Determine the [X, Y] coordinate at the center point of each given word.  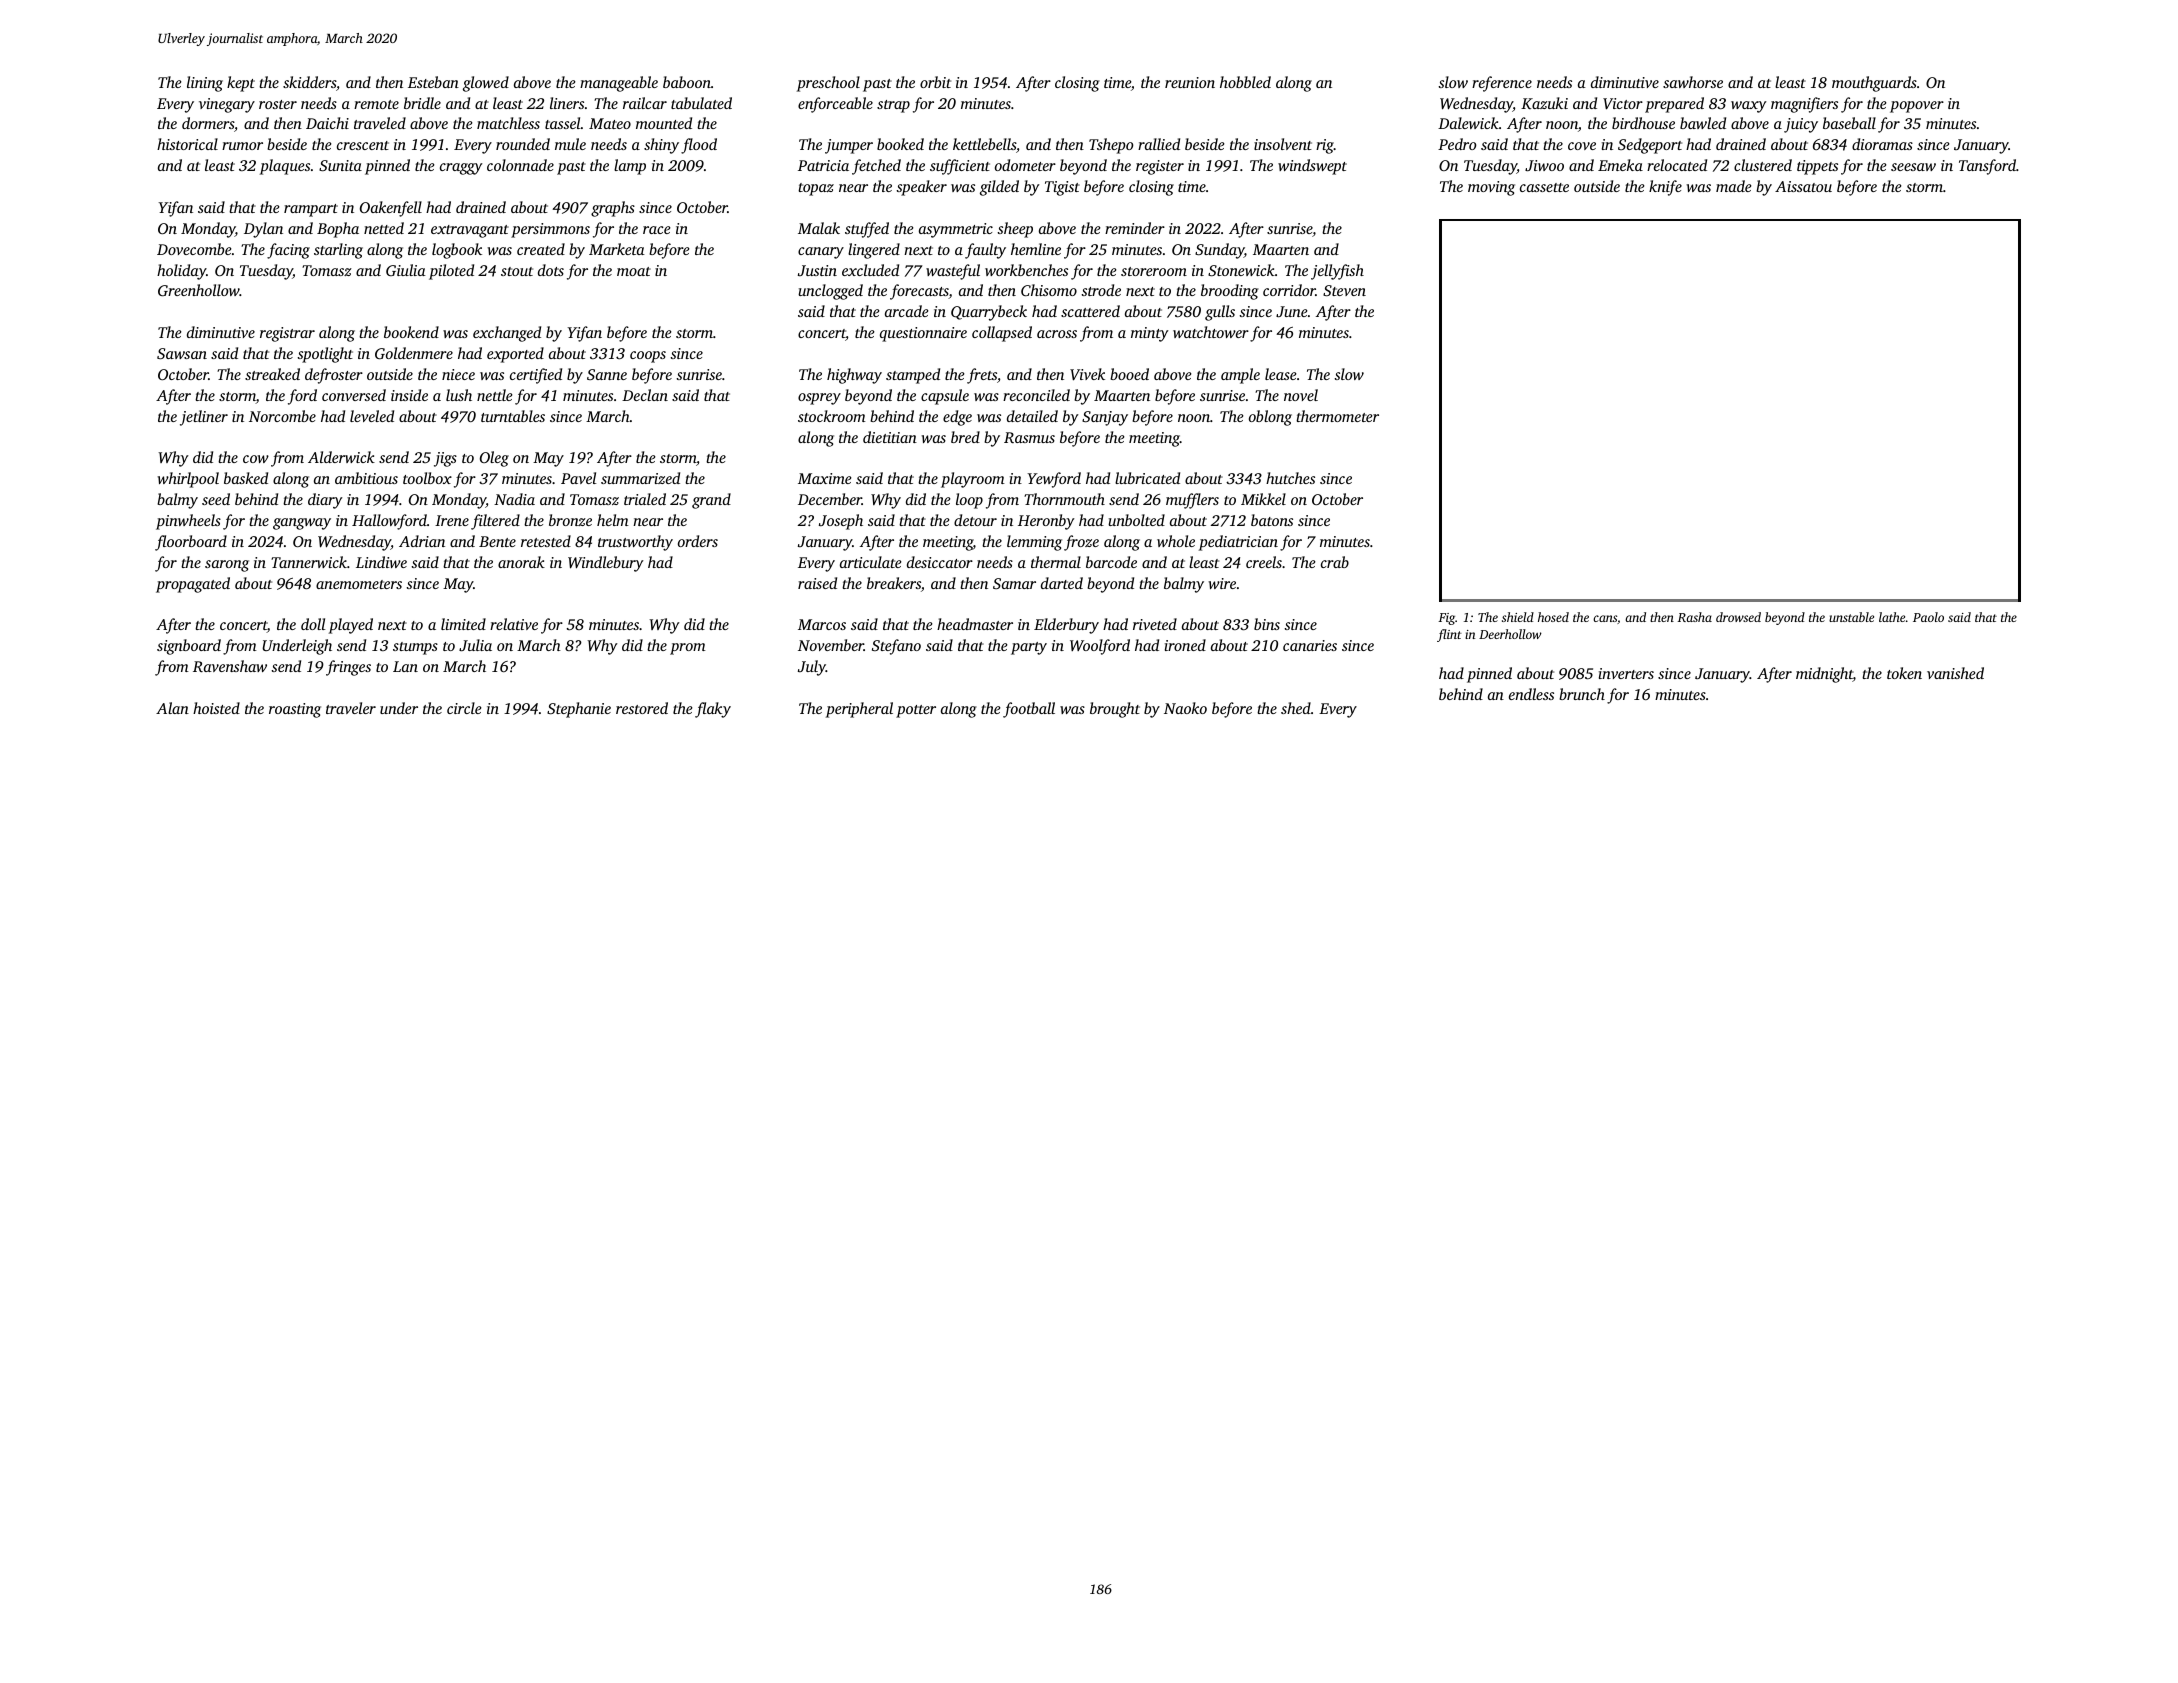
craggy [461, 169]
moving [1491, 188]
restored [642, 708]
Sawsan [182, 353]
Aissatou [1803, 186]
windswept [1312, 167]
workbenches [1026, 270]
